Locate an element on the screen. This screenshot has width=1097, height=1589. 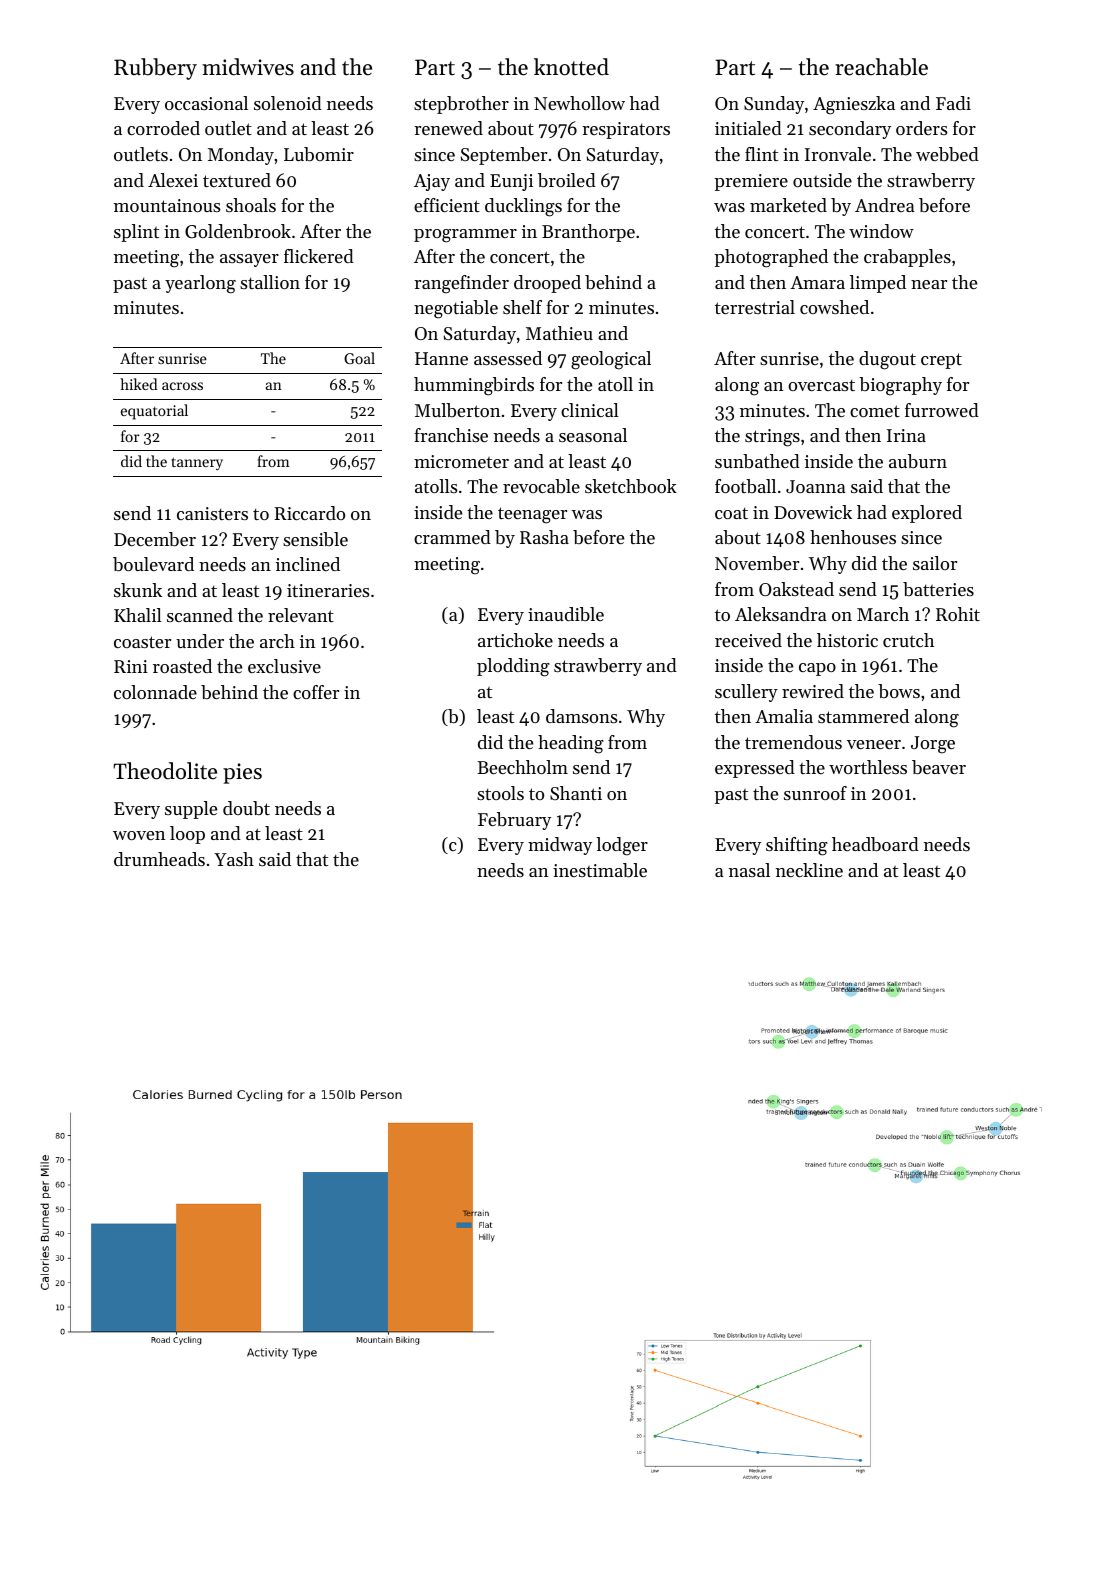
Rubbery is located at coordinates (155, 69).
